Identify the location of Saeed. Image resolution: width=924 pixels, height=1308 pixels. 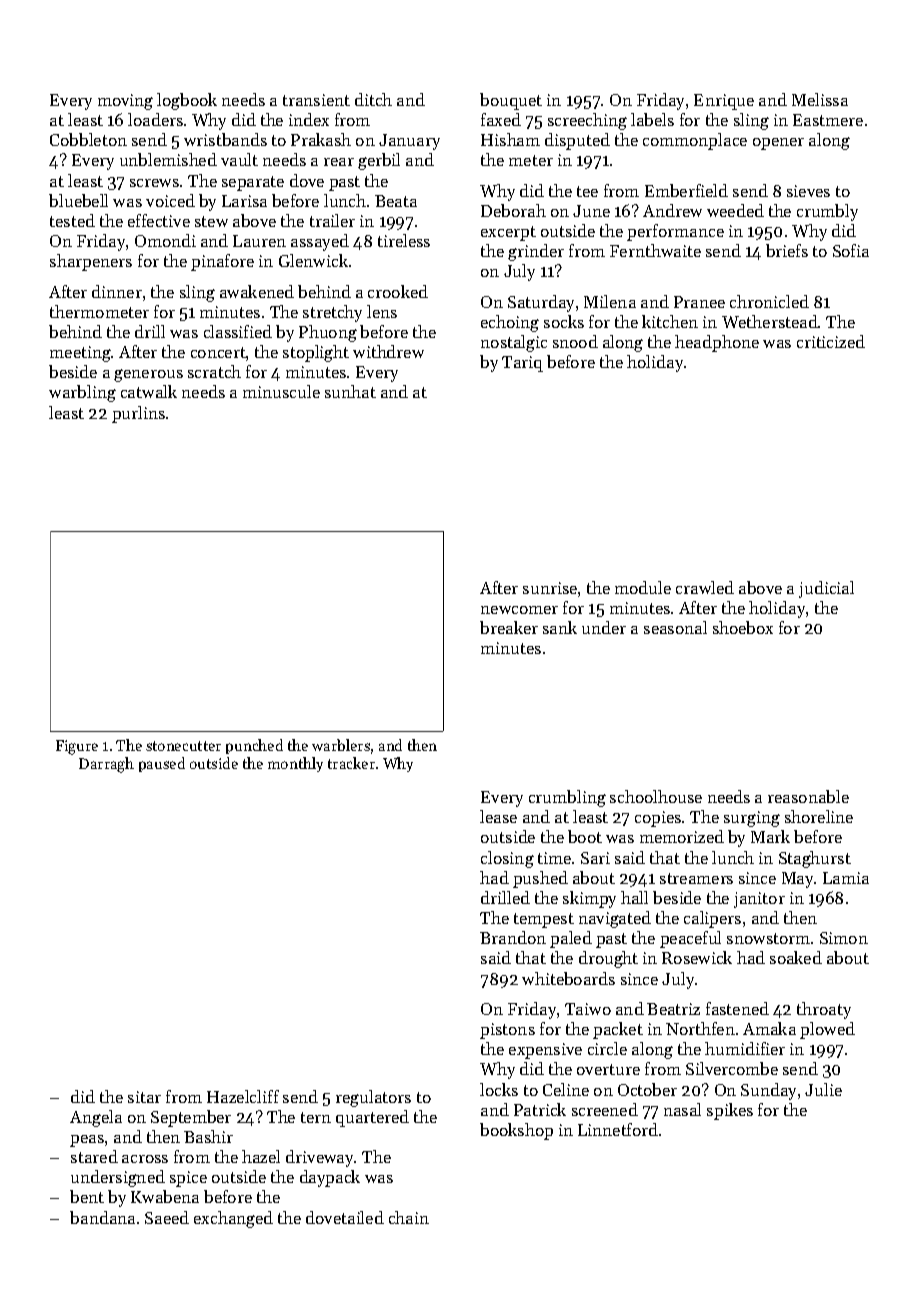
(167, 1217).
